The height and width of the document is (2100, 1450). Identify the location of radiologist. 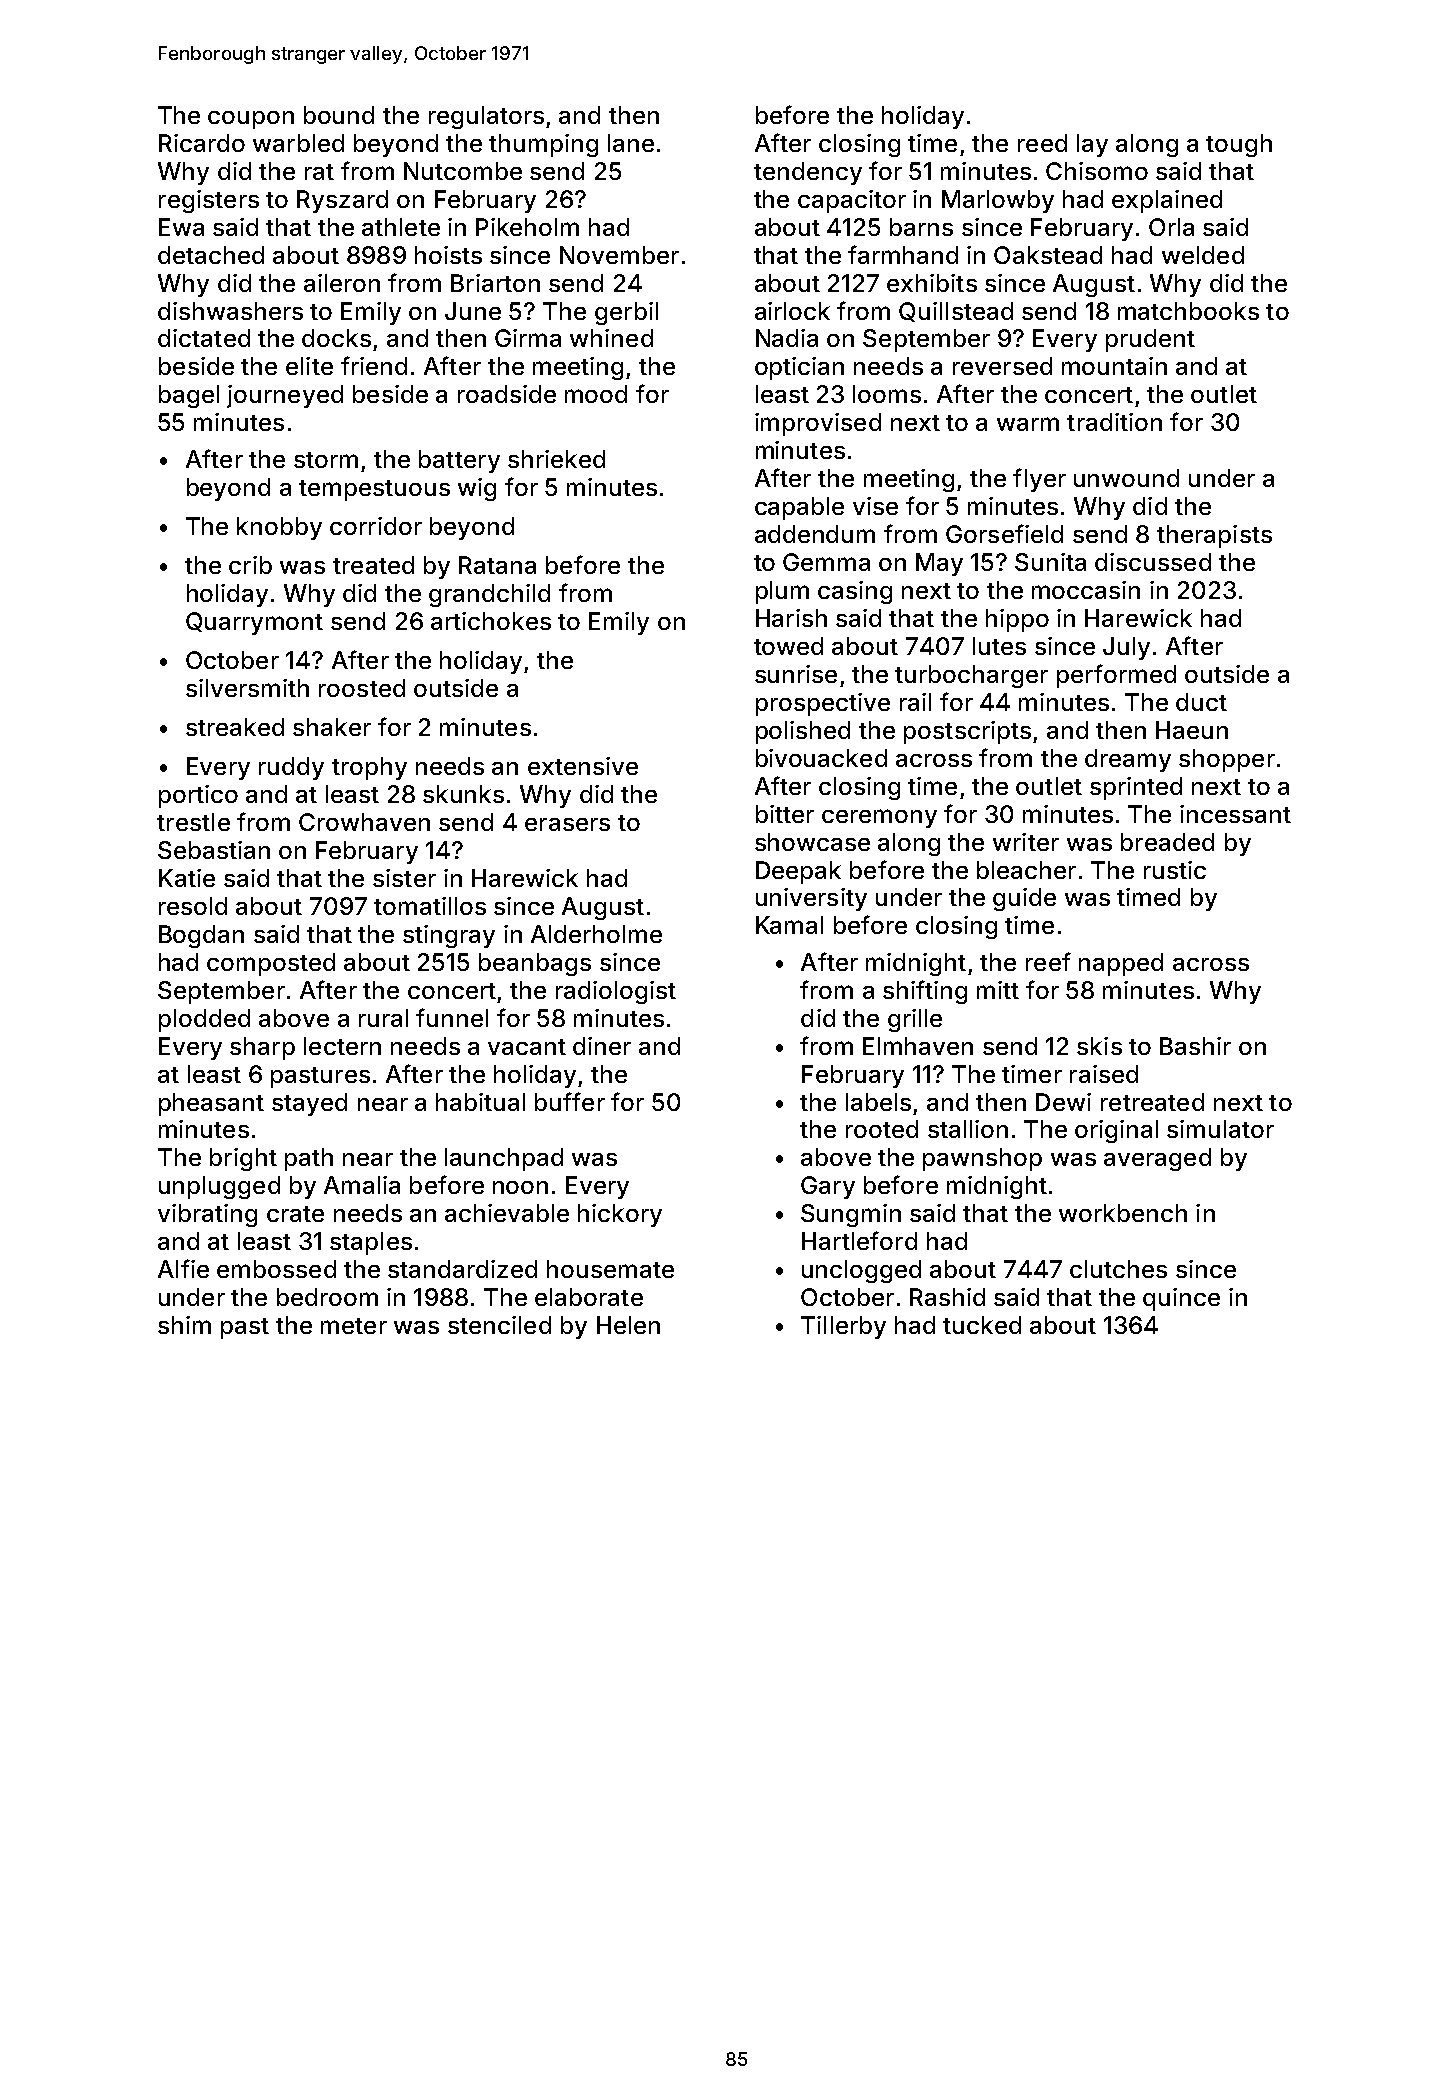
(616, 992).
